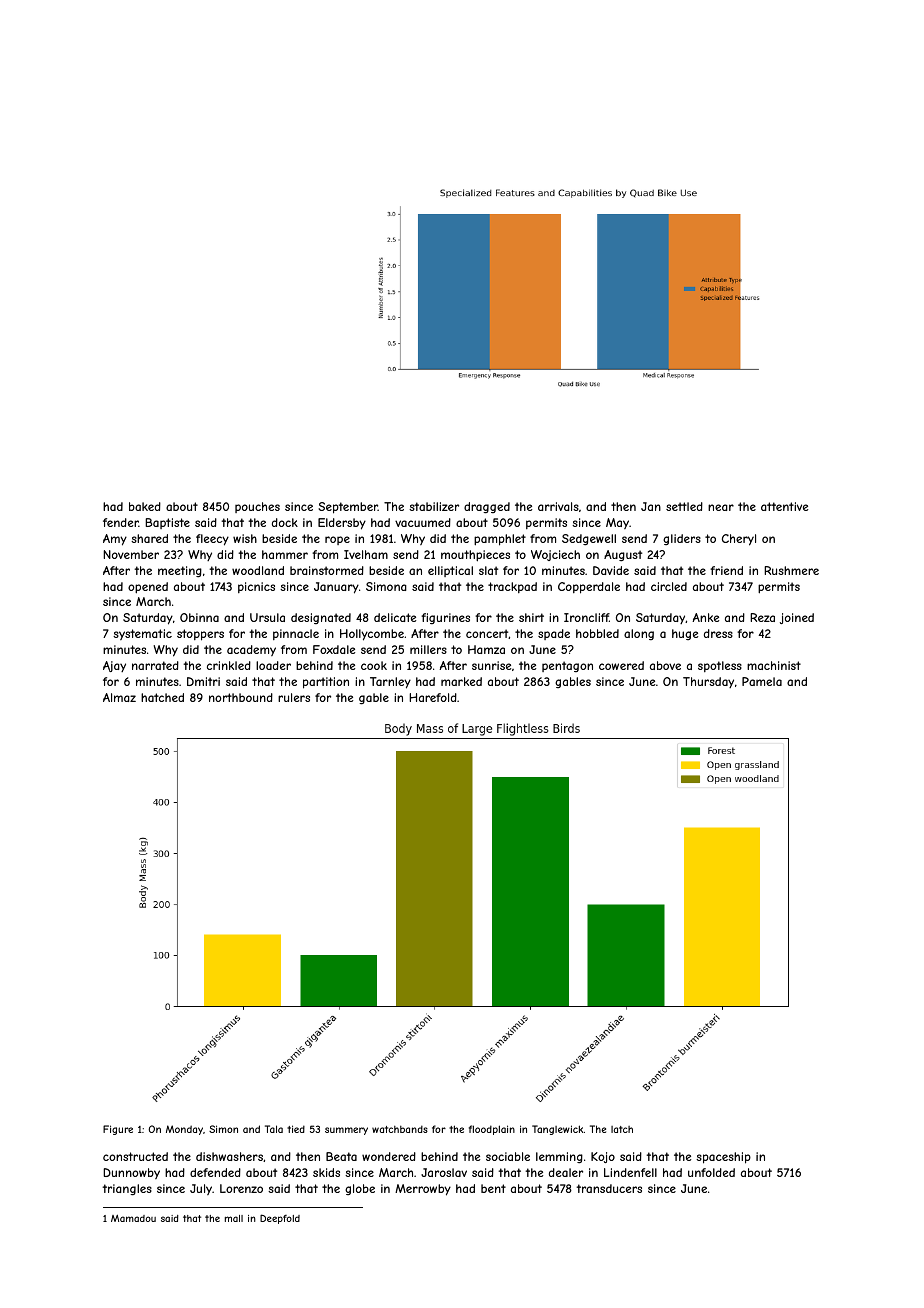 The image size is (924, 1308). What do you see at coordinates (493, 1188) in the image?
I see `bent` at bounding box center [493, 1188].
